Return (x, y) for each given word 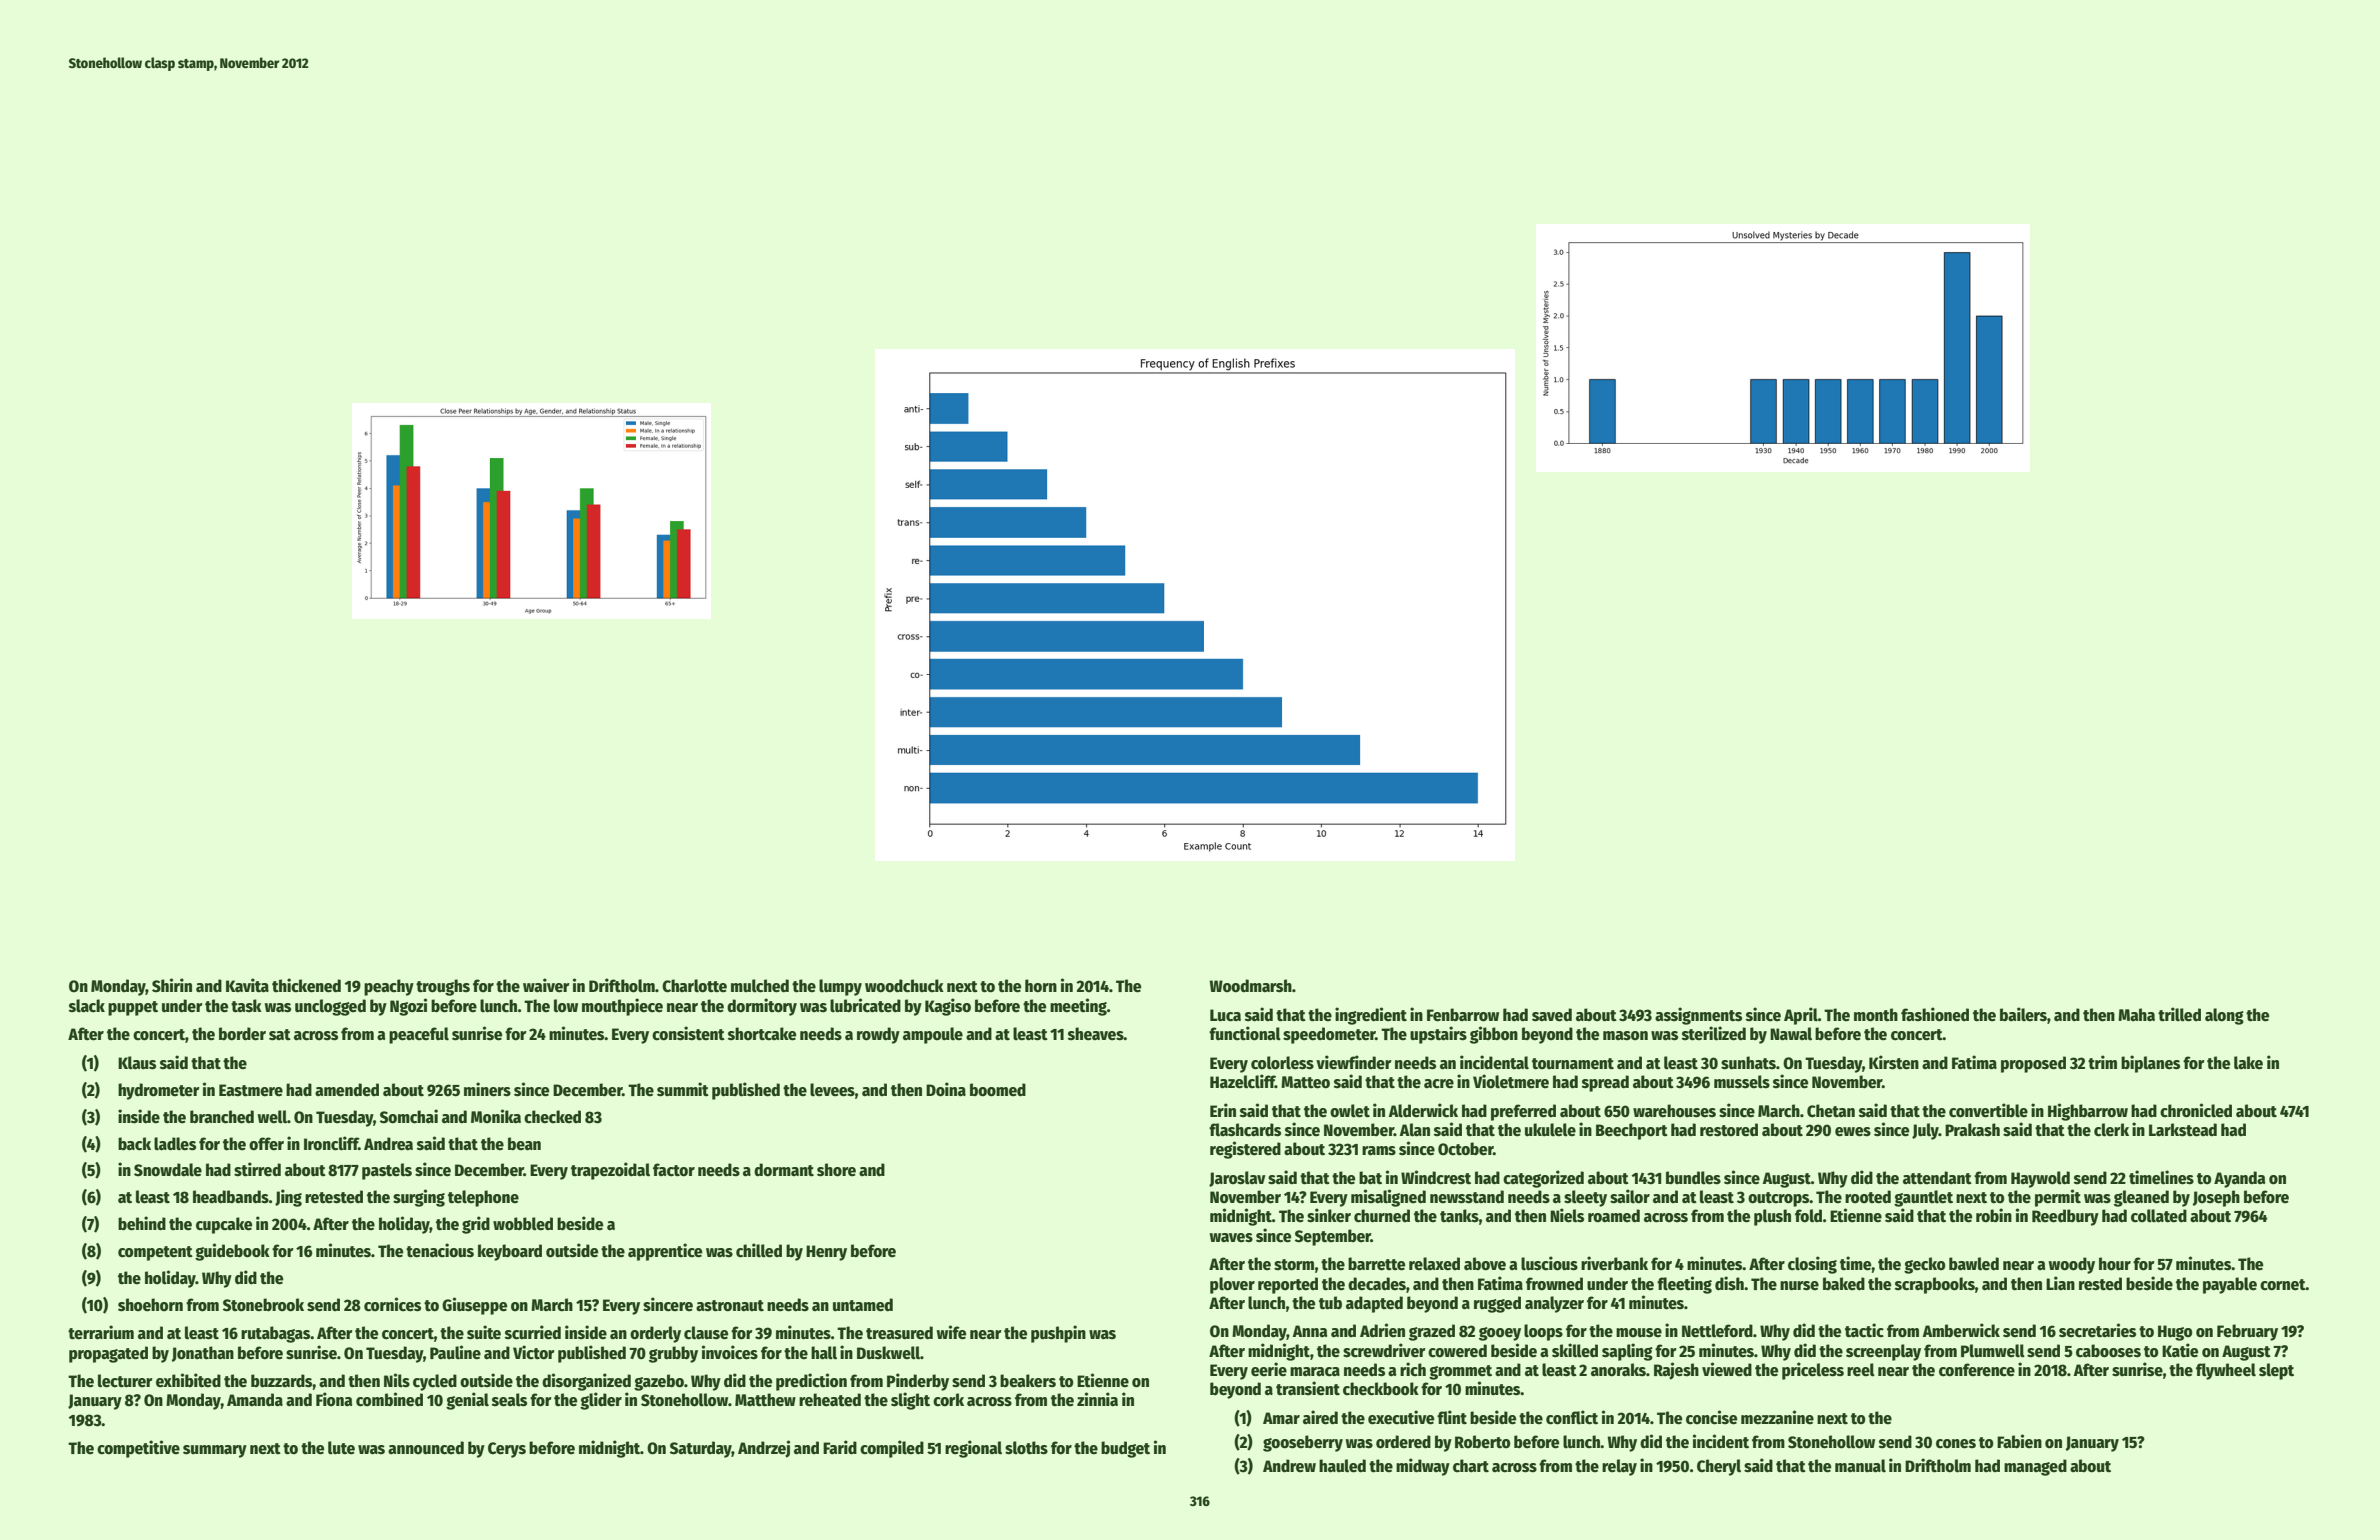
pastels (387, 1171)
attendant (1937, 1178)
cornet (2283, 1285)
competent (155, 1253)
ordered (1403, 1442)
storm (1294, 1265)
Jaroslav (1237, 1179)
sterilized (1714, 1033)
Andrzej (764, 1449)
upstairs (1438, 1035)
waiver (546, 985)
